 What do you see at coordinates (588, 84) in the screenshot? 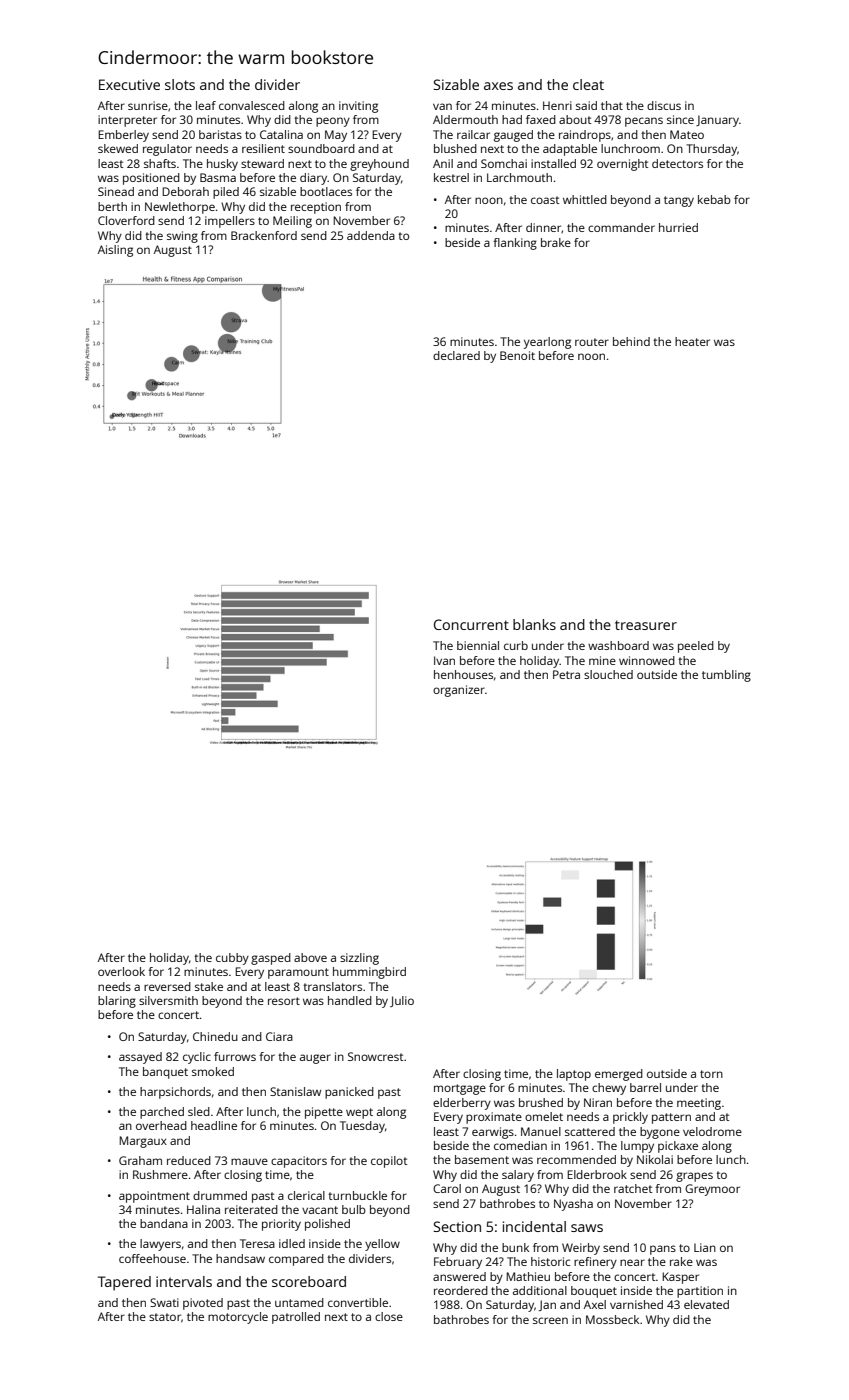
I see `cleat` at bounding box center [588, 84].
